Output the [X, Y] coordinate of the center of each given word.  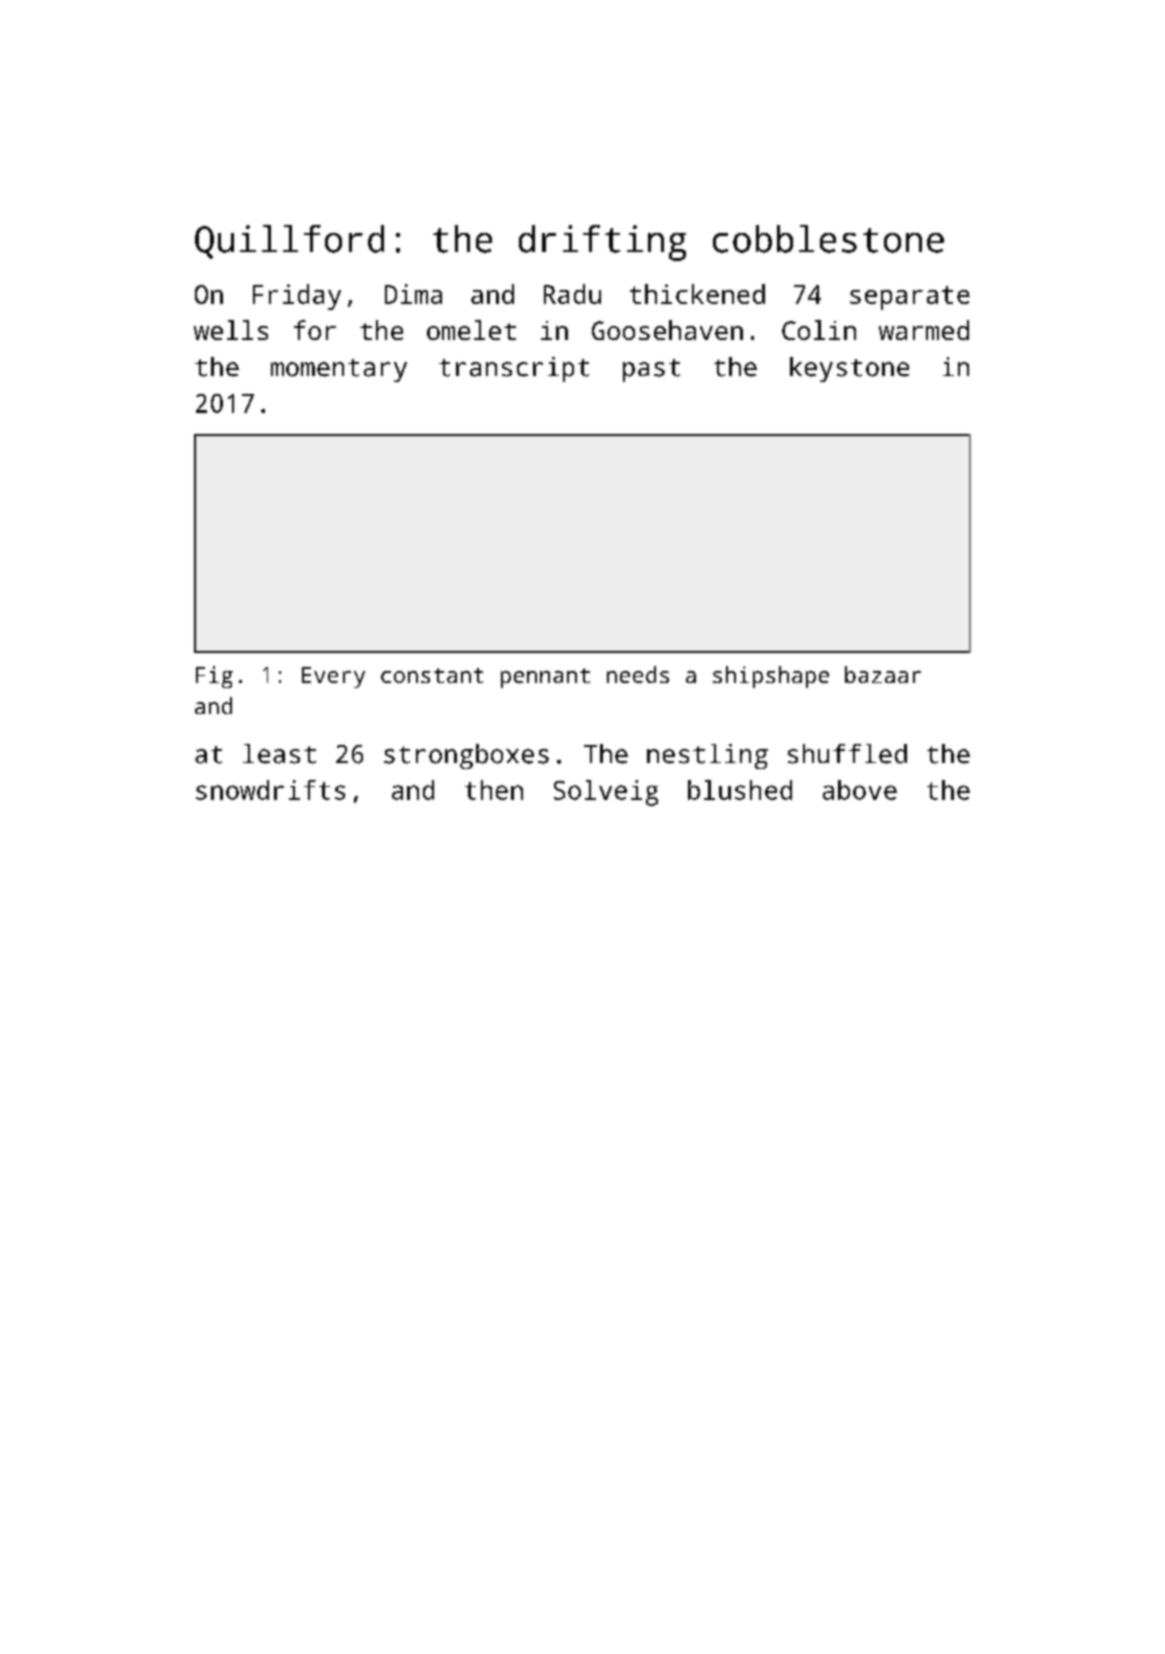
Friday [297, 297]
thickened [697, 294]
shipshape [771, 677]
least [279, 754]
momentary [339, 370]
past [651, 370]
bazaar [883, 674]
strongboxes [466, 756]
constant [432, 675]
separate [910, 298]
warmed [924, 330]
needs [638, 674]
